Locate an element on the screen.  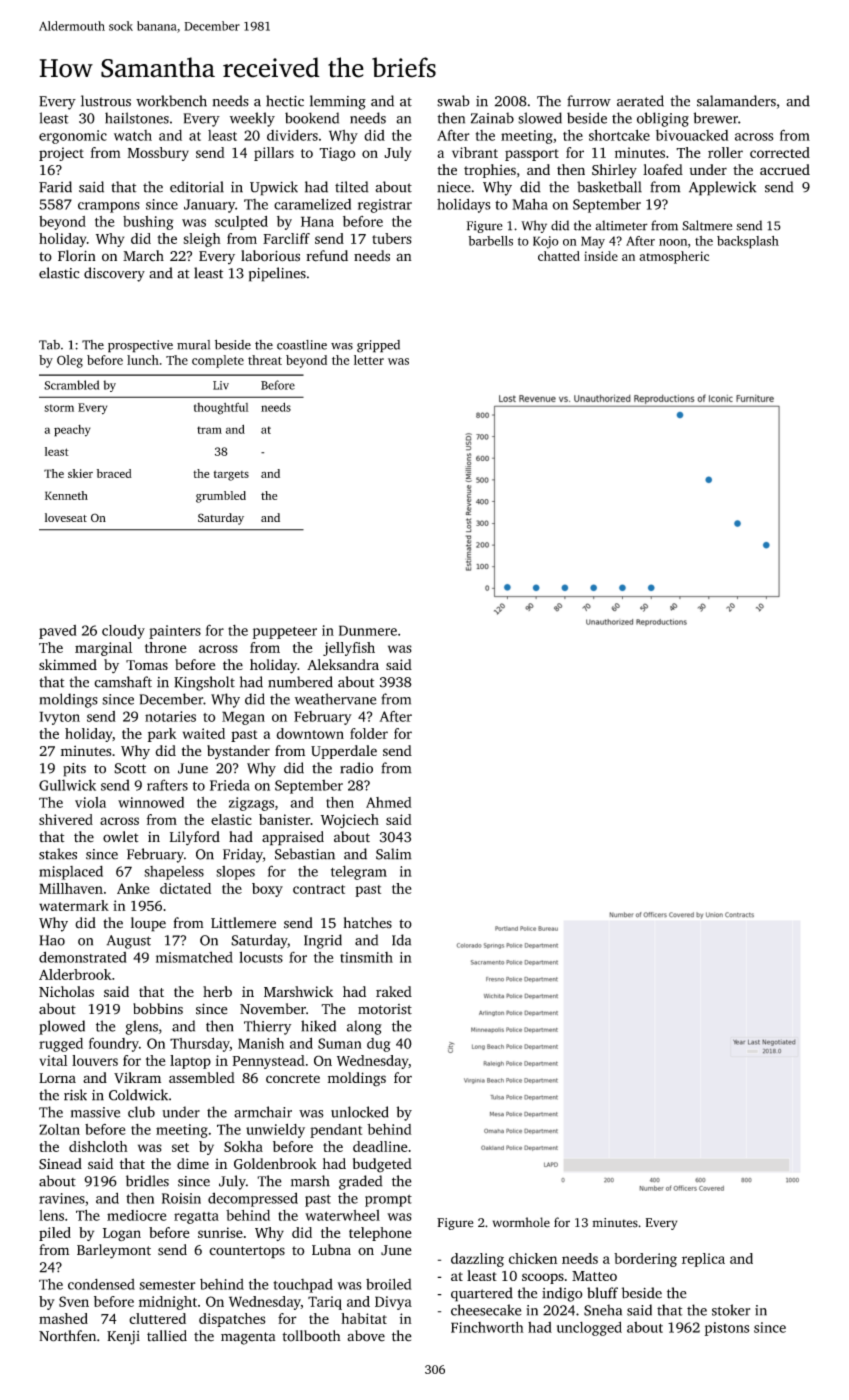
replica is located at coordinates (703, 1260).
